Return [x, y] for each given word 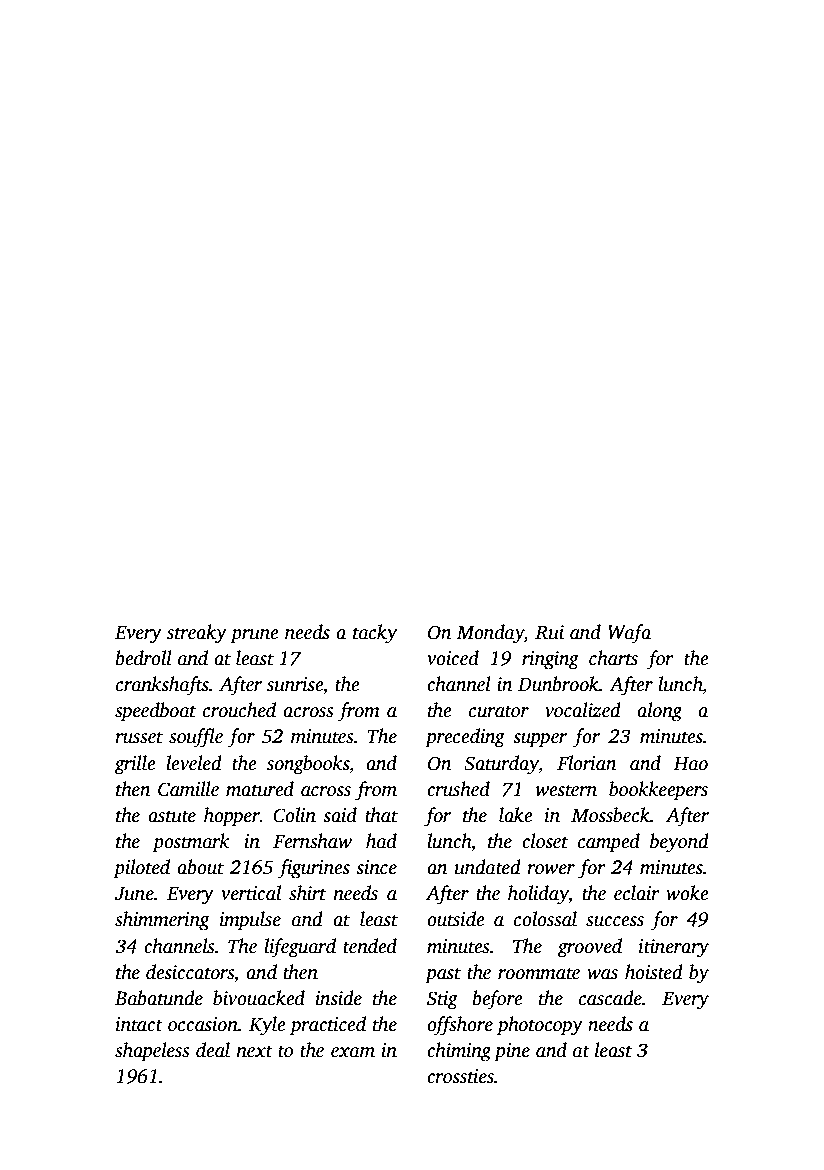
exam [353, 1052]
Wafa [629, 634]
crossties [460, 1076]
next [255, 1051]
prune [254, 636]
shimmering [162, 921]
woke [687, 893]
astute [172, 816]
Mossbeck [610, 815]
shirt [307, 893]
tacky [375, 634]
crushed [458, 789]
